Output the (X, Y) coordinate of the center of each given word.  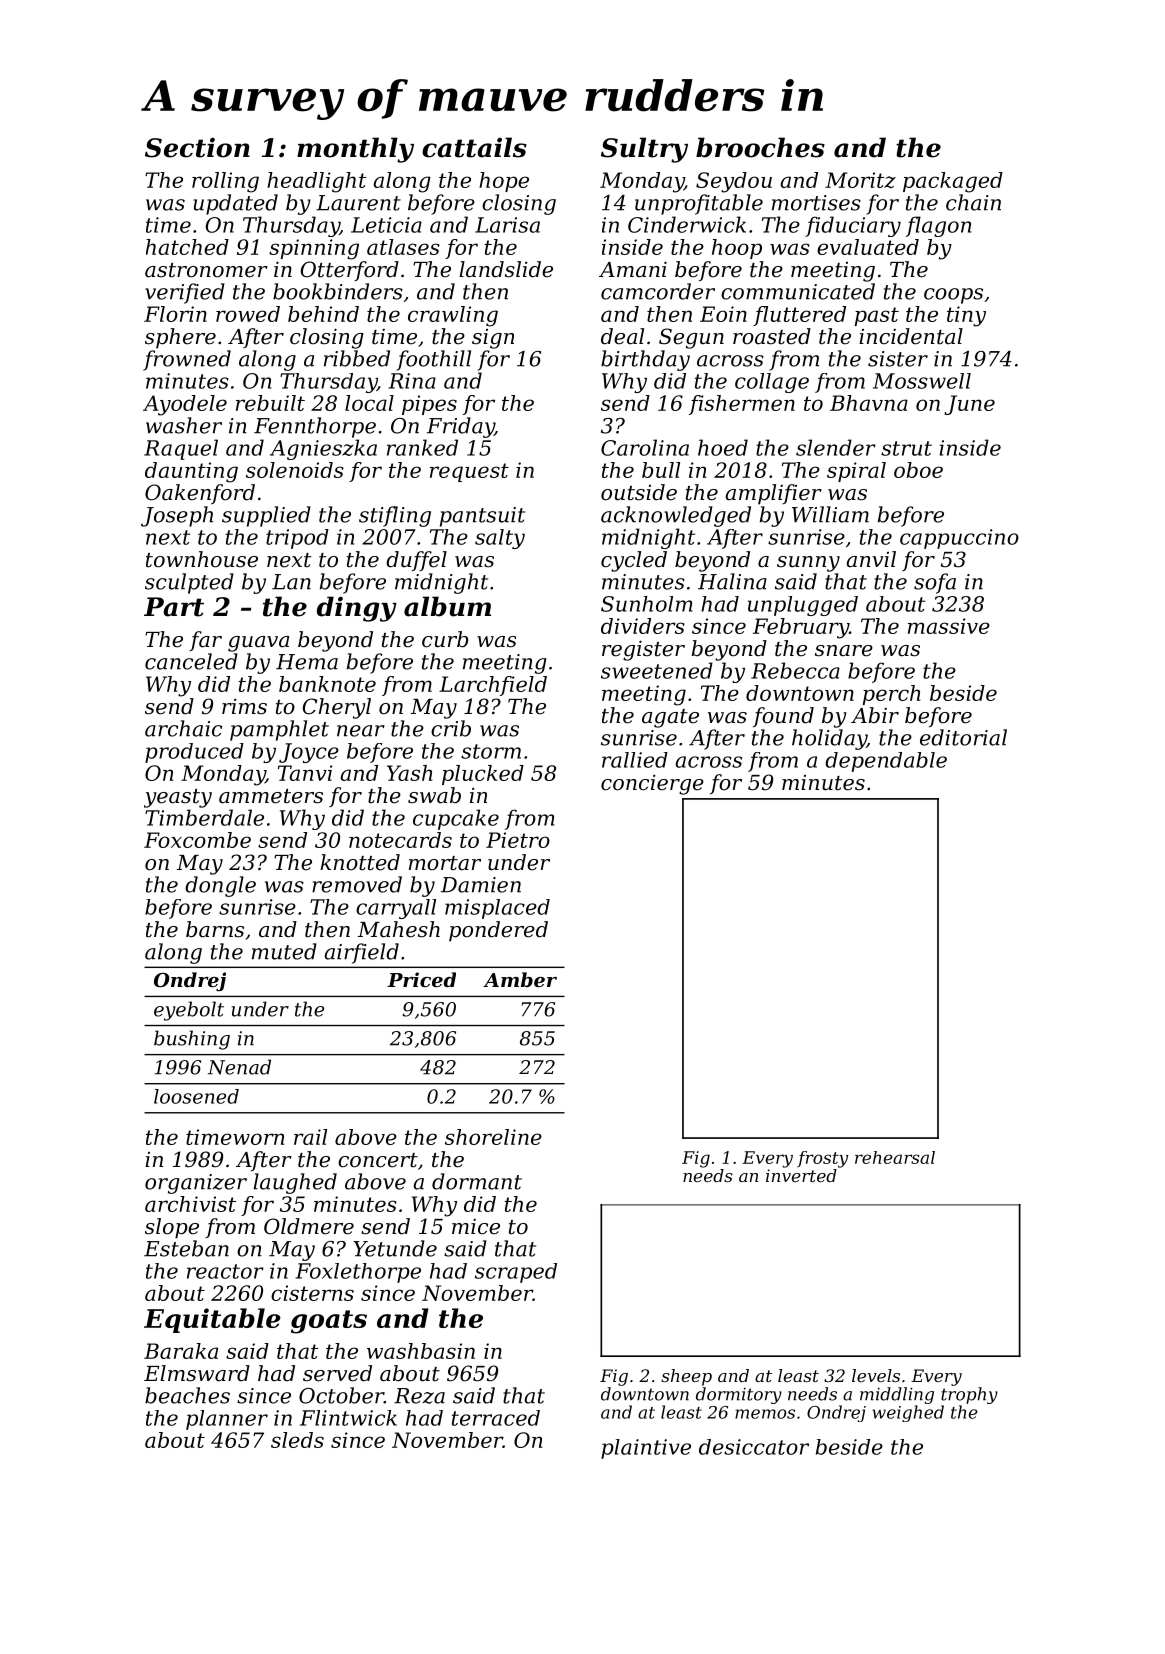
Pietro (518, 840)
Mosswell (922, 381)
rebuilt (270, 403)
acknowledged (676, 516)
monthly (355, 150)
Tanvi (305, 773)
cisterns (312, 1293)
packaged (953, 182)
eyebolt (189, 1011)
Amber (520, 979)
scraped (516, 1273)
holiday (829, 739)
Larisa (507, 225)
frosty (822, 1159)
